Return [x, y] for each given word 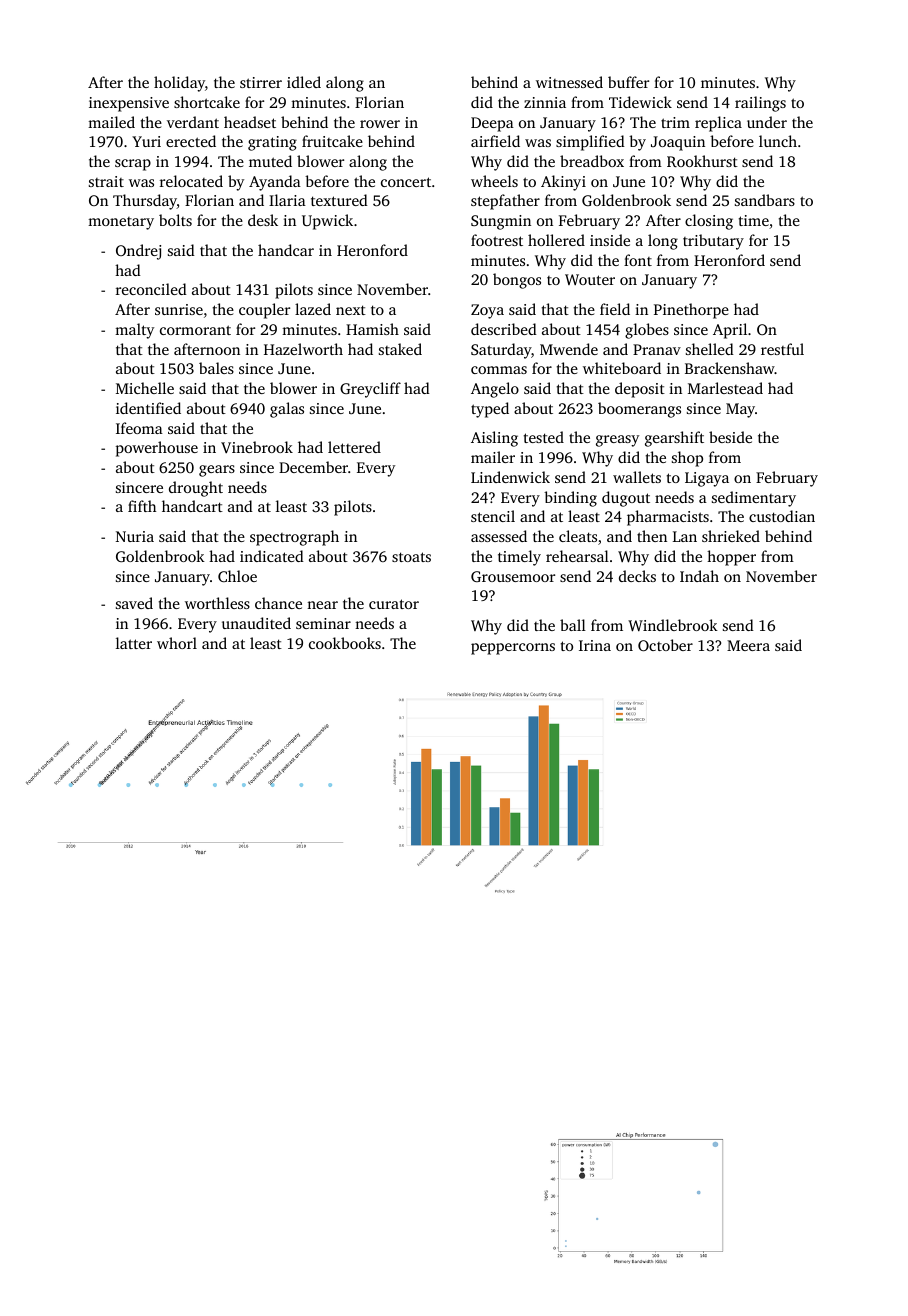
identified [148, 408]
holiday [179, 84]
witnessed [569, 82]
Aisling [494, 439]
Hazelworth [303, 349]
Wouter [590, 279]
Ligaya [707, 479]
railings [760, 104]
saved [134, 603]
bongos [517, 281]
